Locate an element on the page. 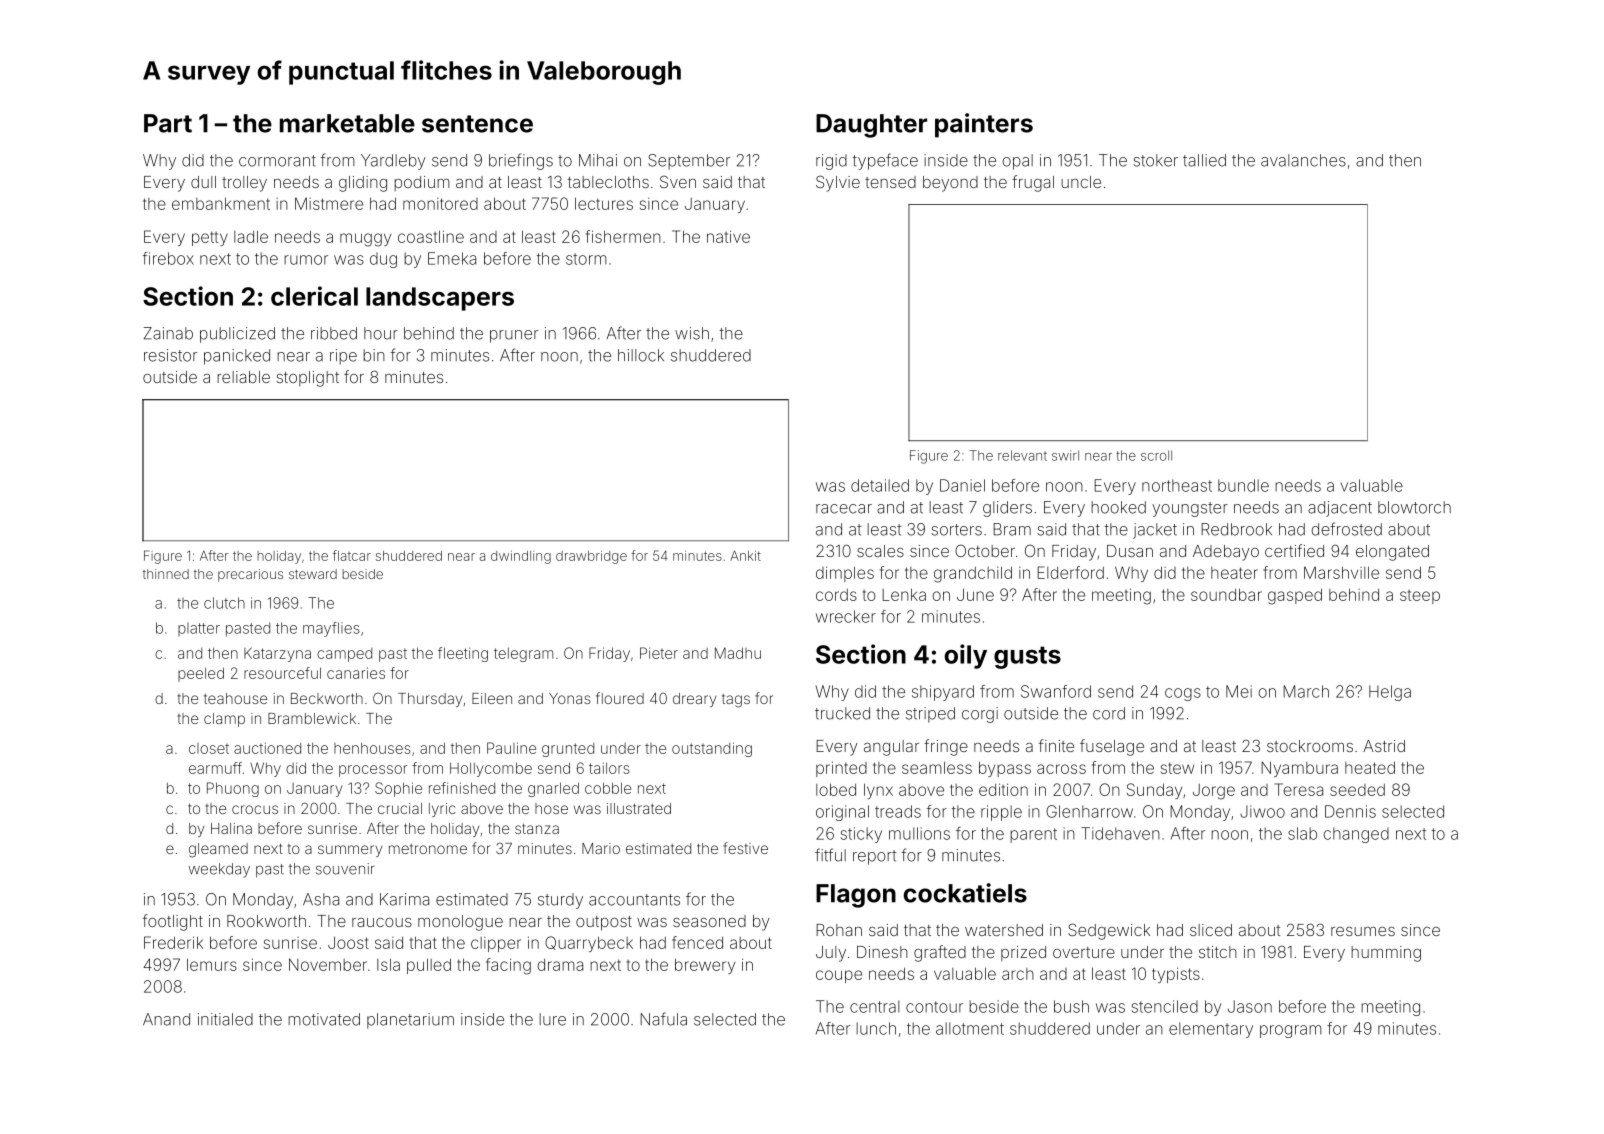 The image size is (1604, 1134). tallied is located at coordinates (1204, 160).
